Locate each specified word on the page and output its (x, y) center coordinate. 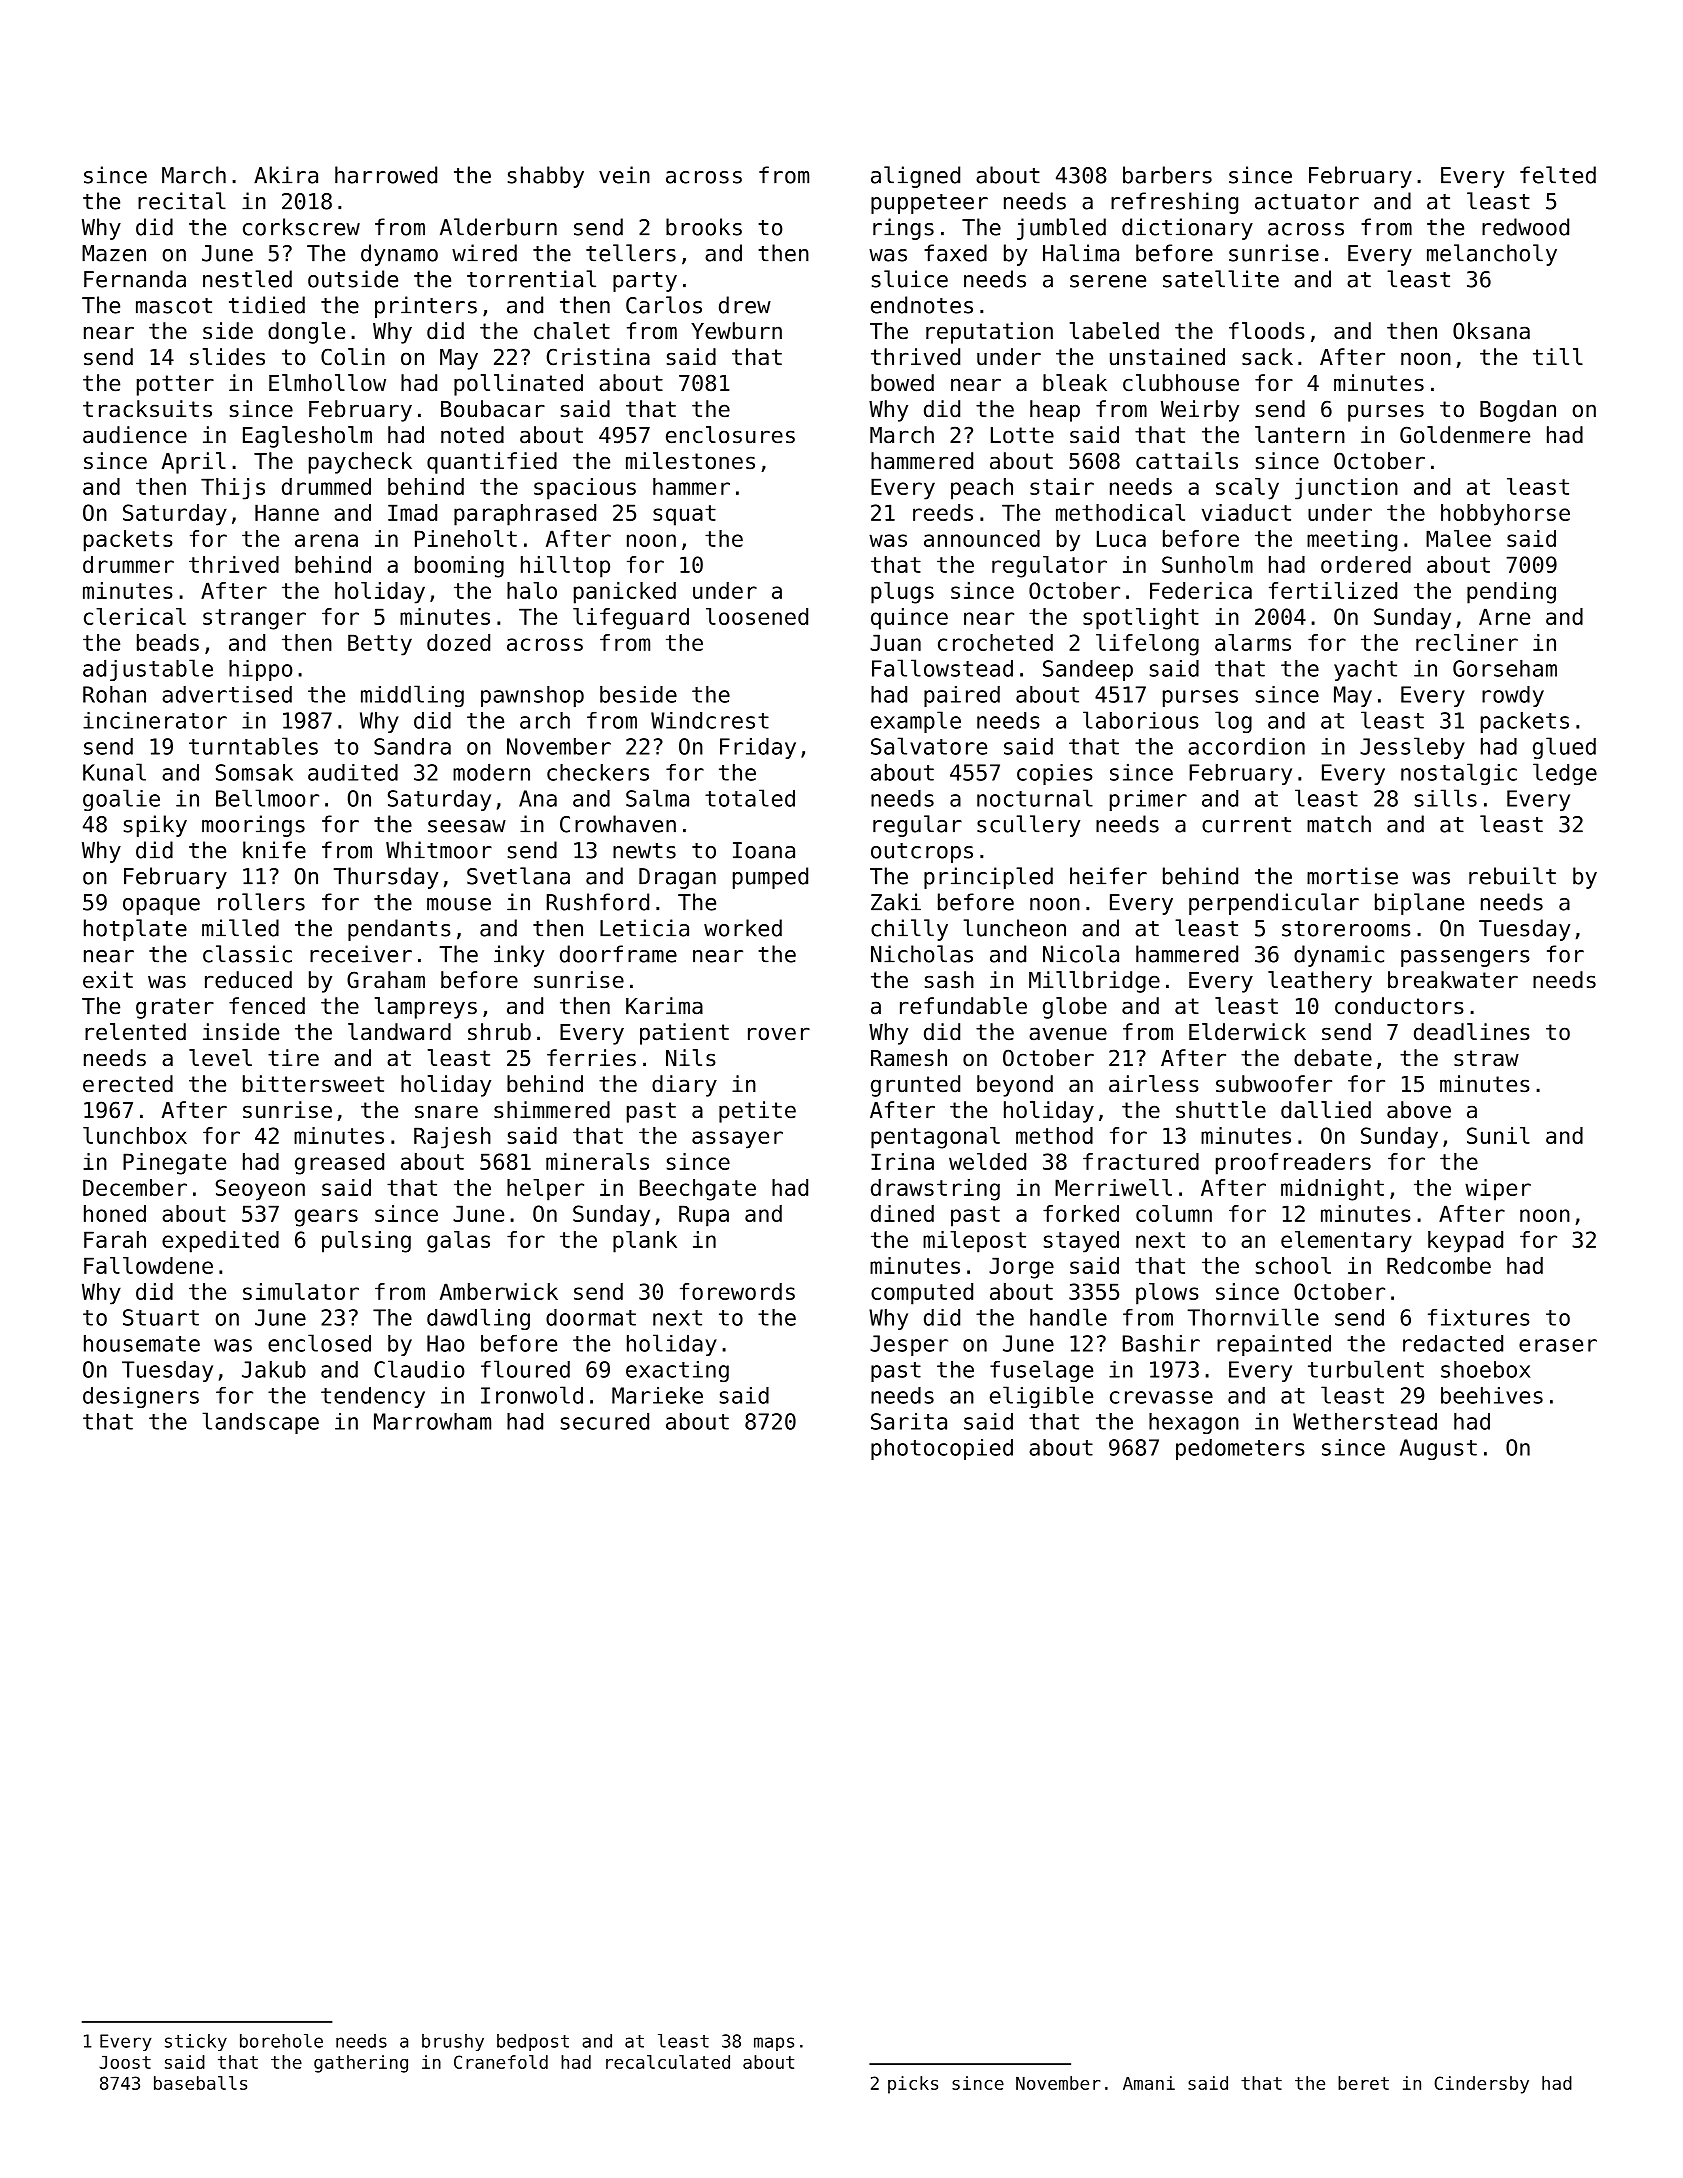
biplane (1419, 904)
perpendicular (1274, 904)
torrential (531, 279)
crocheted (995, 642)
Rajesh (452, 1138)
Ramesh (909, 1058)
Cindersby (1481, 2085)
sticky (196, 2042)
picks (913, 2085)
